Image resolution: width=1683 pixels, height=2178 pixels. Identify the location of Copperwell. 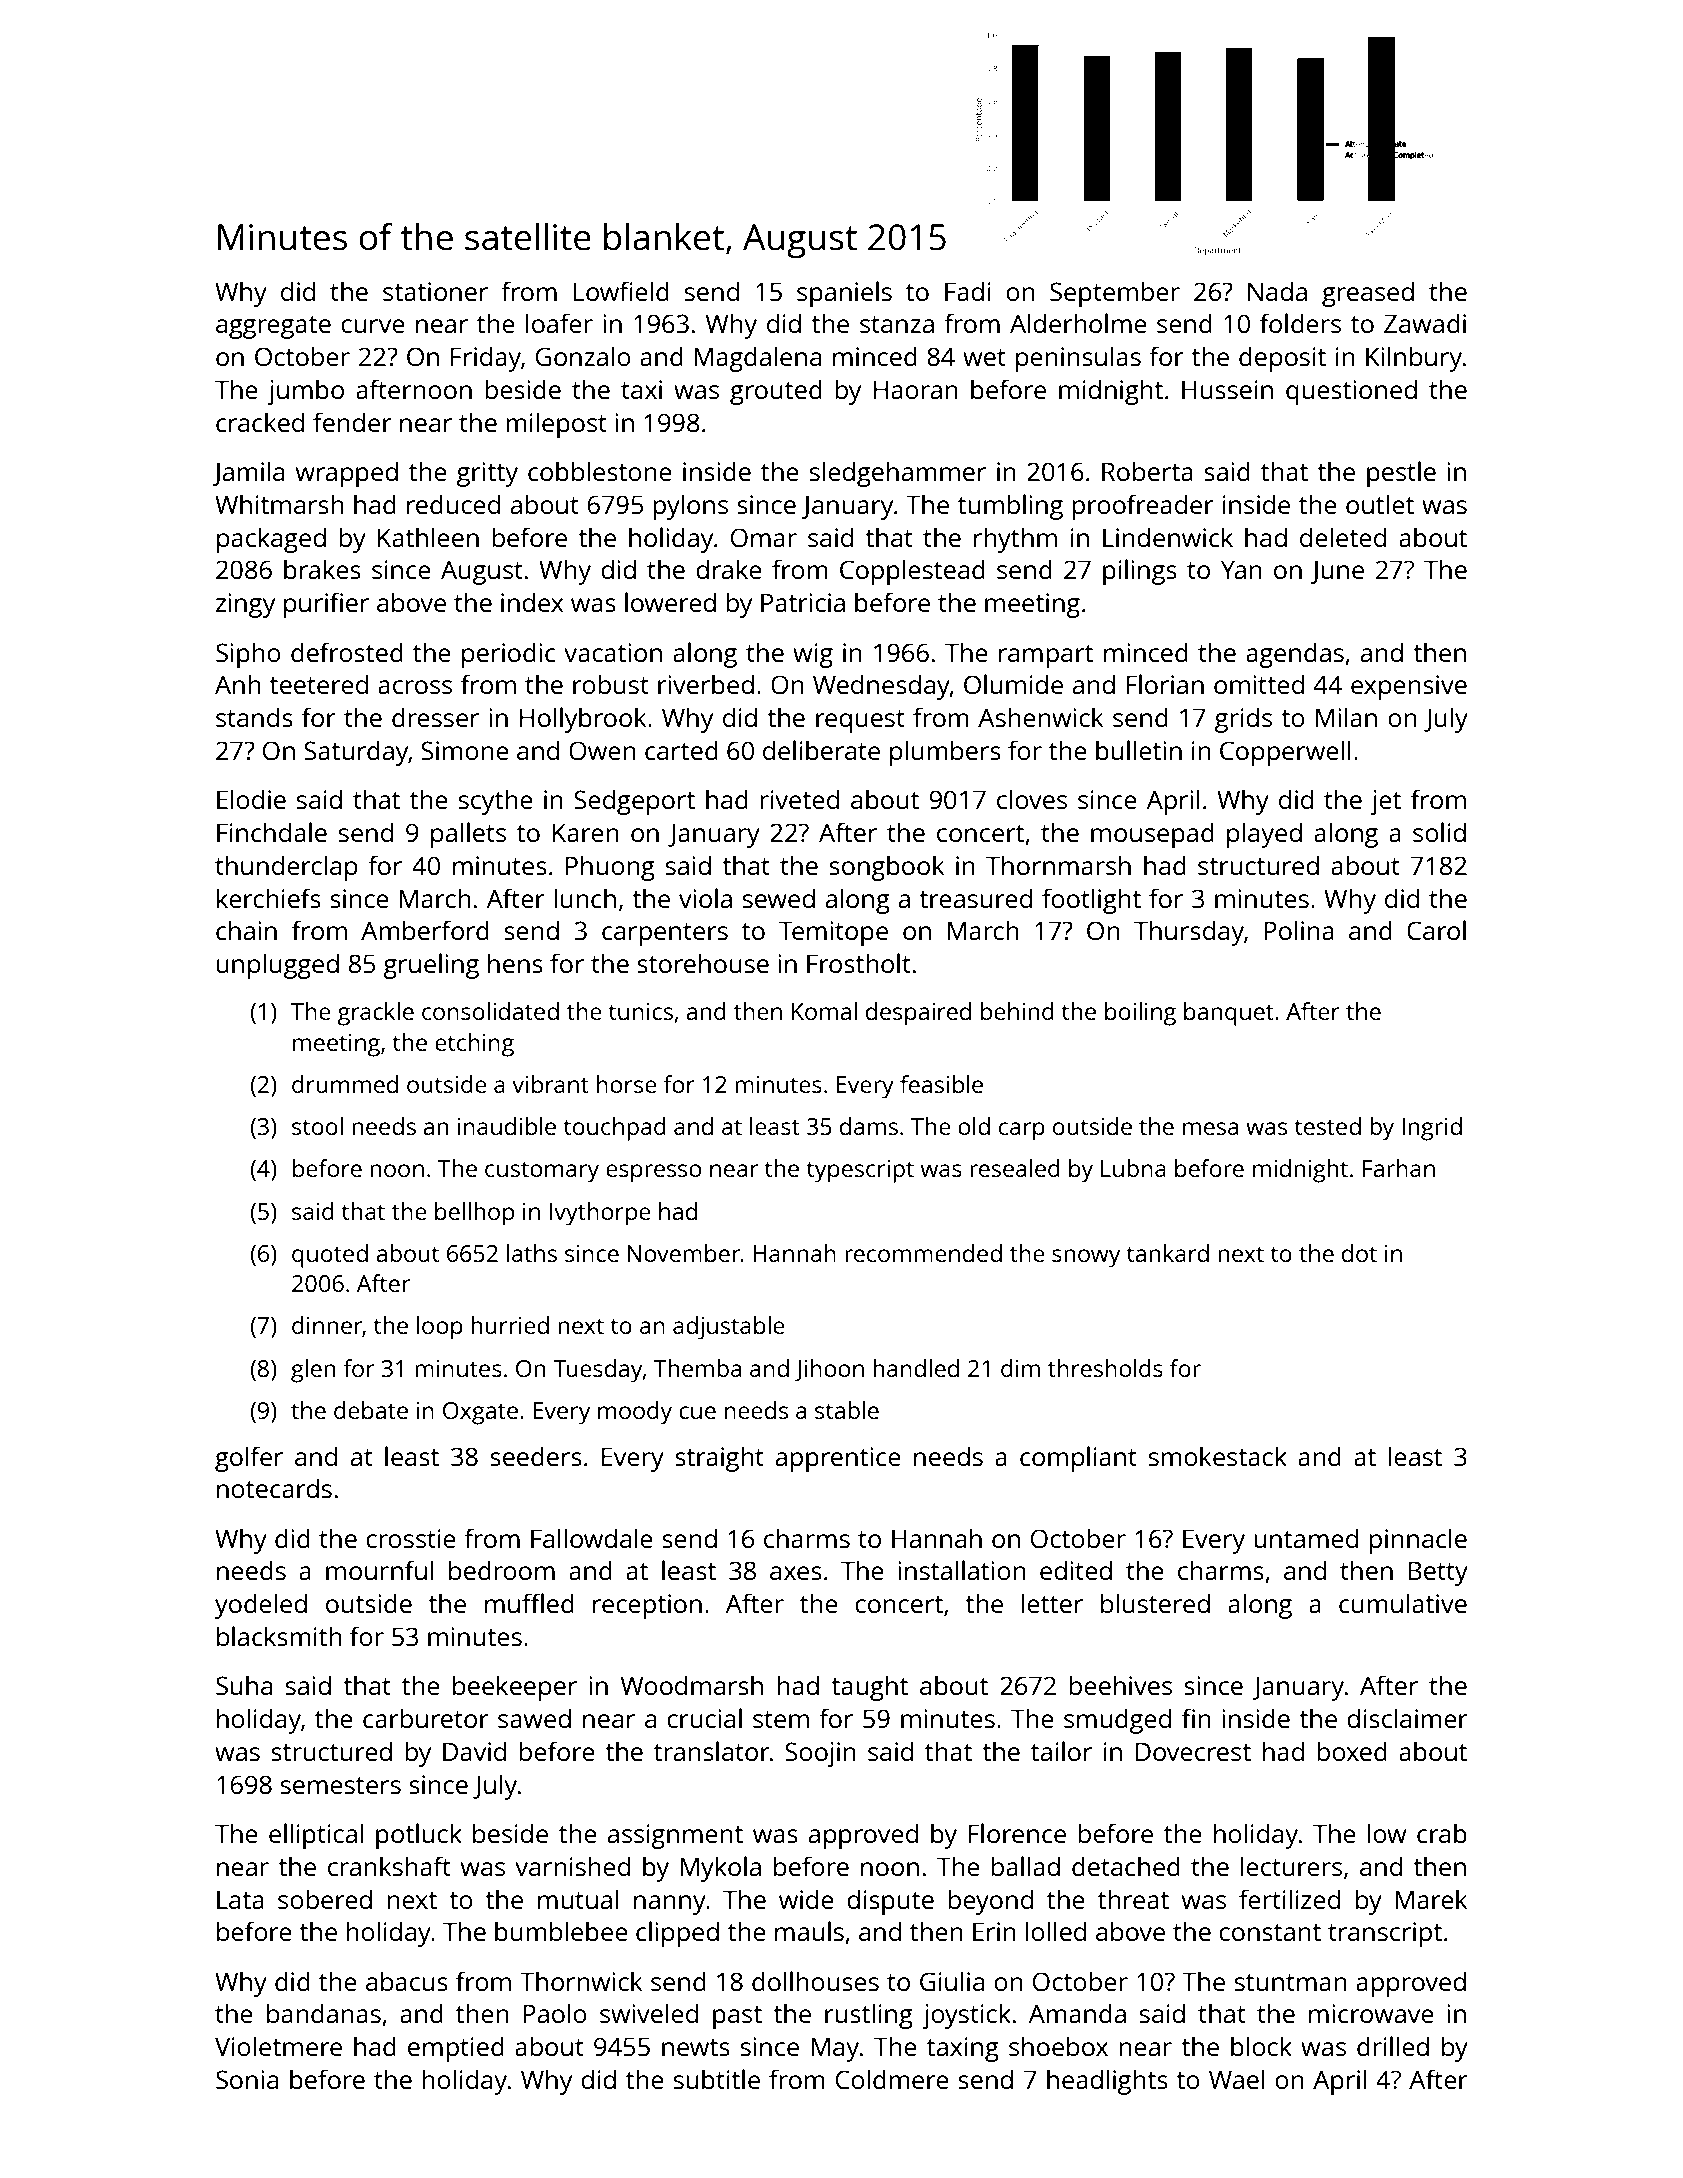
(1285, 753).
